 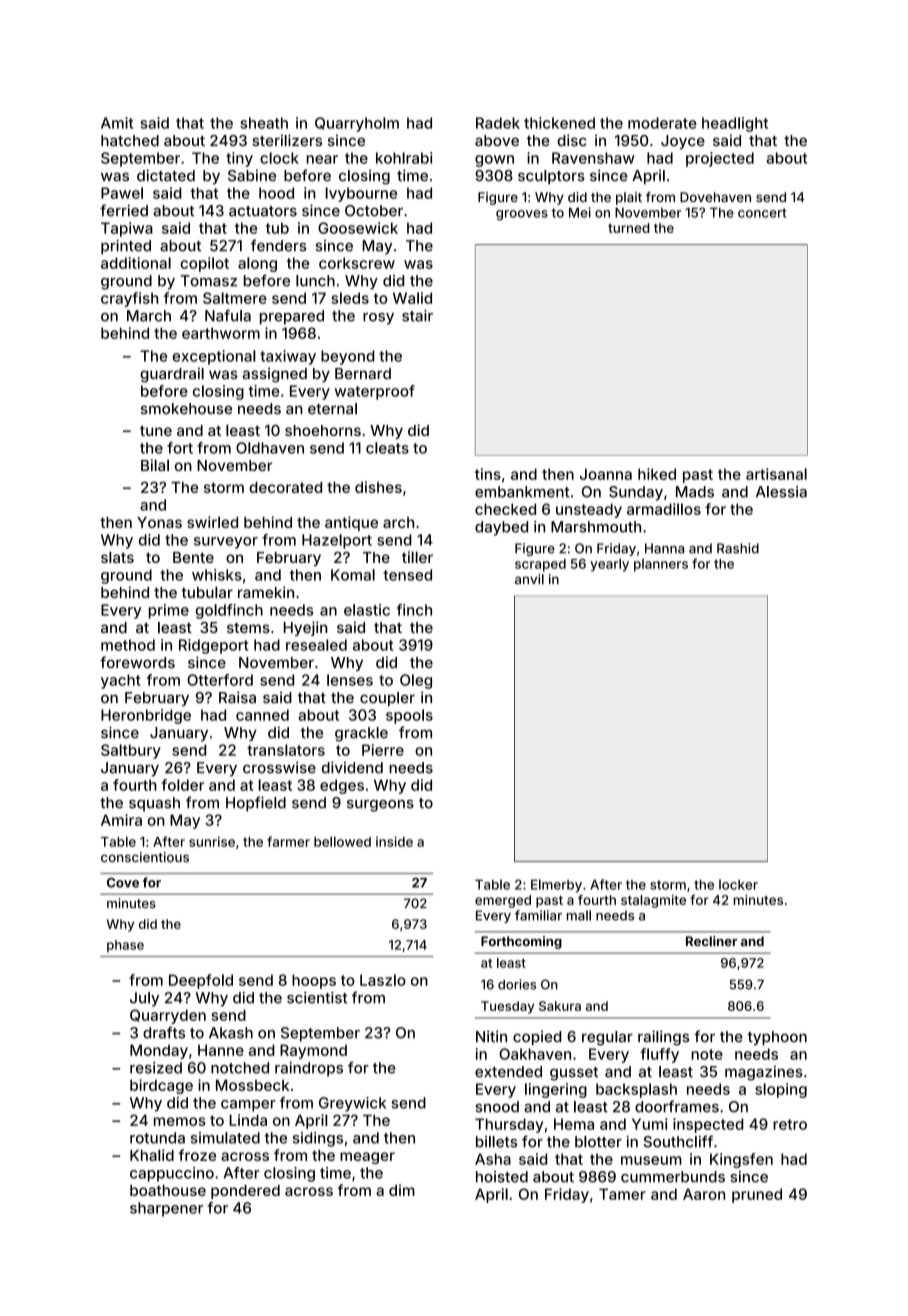 I want to click on note, so click(x=707, y=1054).
